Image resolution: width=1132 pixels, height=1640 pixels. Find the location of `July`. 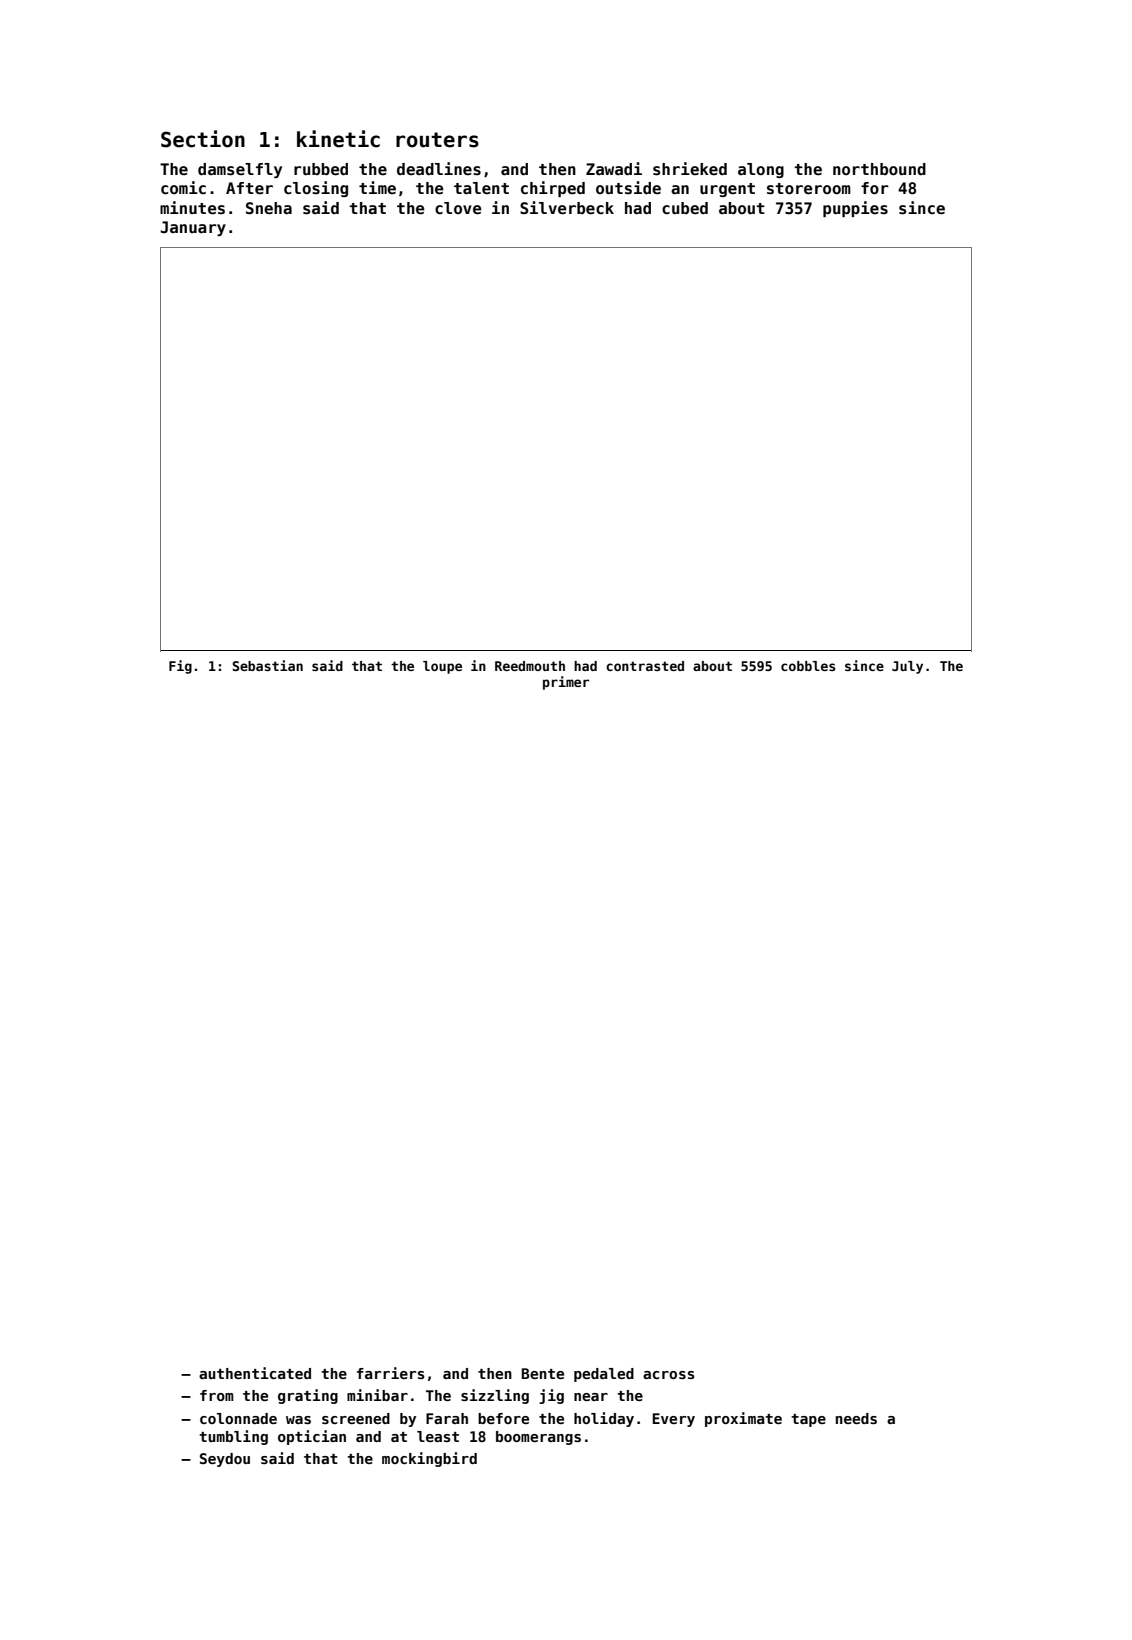

July is located at coordinates (907, 667).
